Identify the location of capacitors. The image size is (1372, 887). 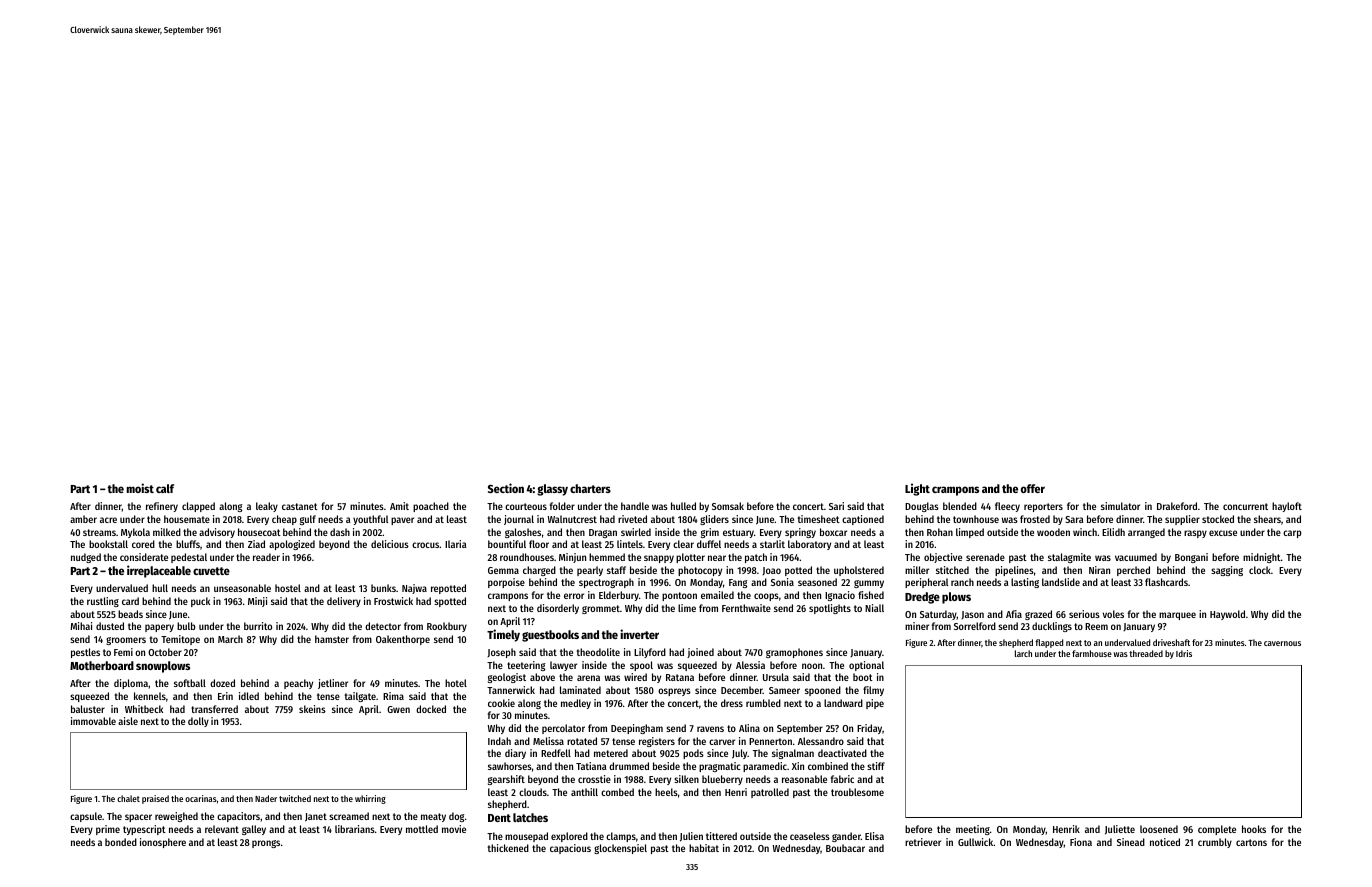
(238, 817).
